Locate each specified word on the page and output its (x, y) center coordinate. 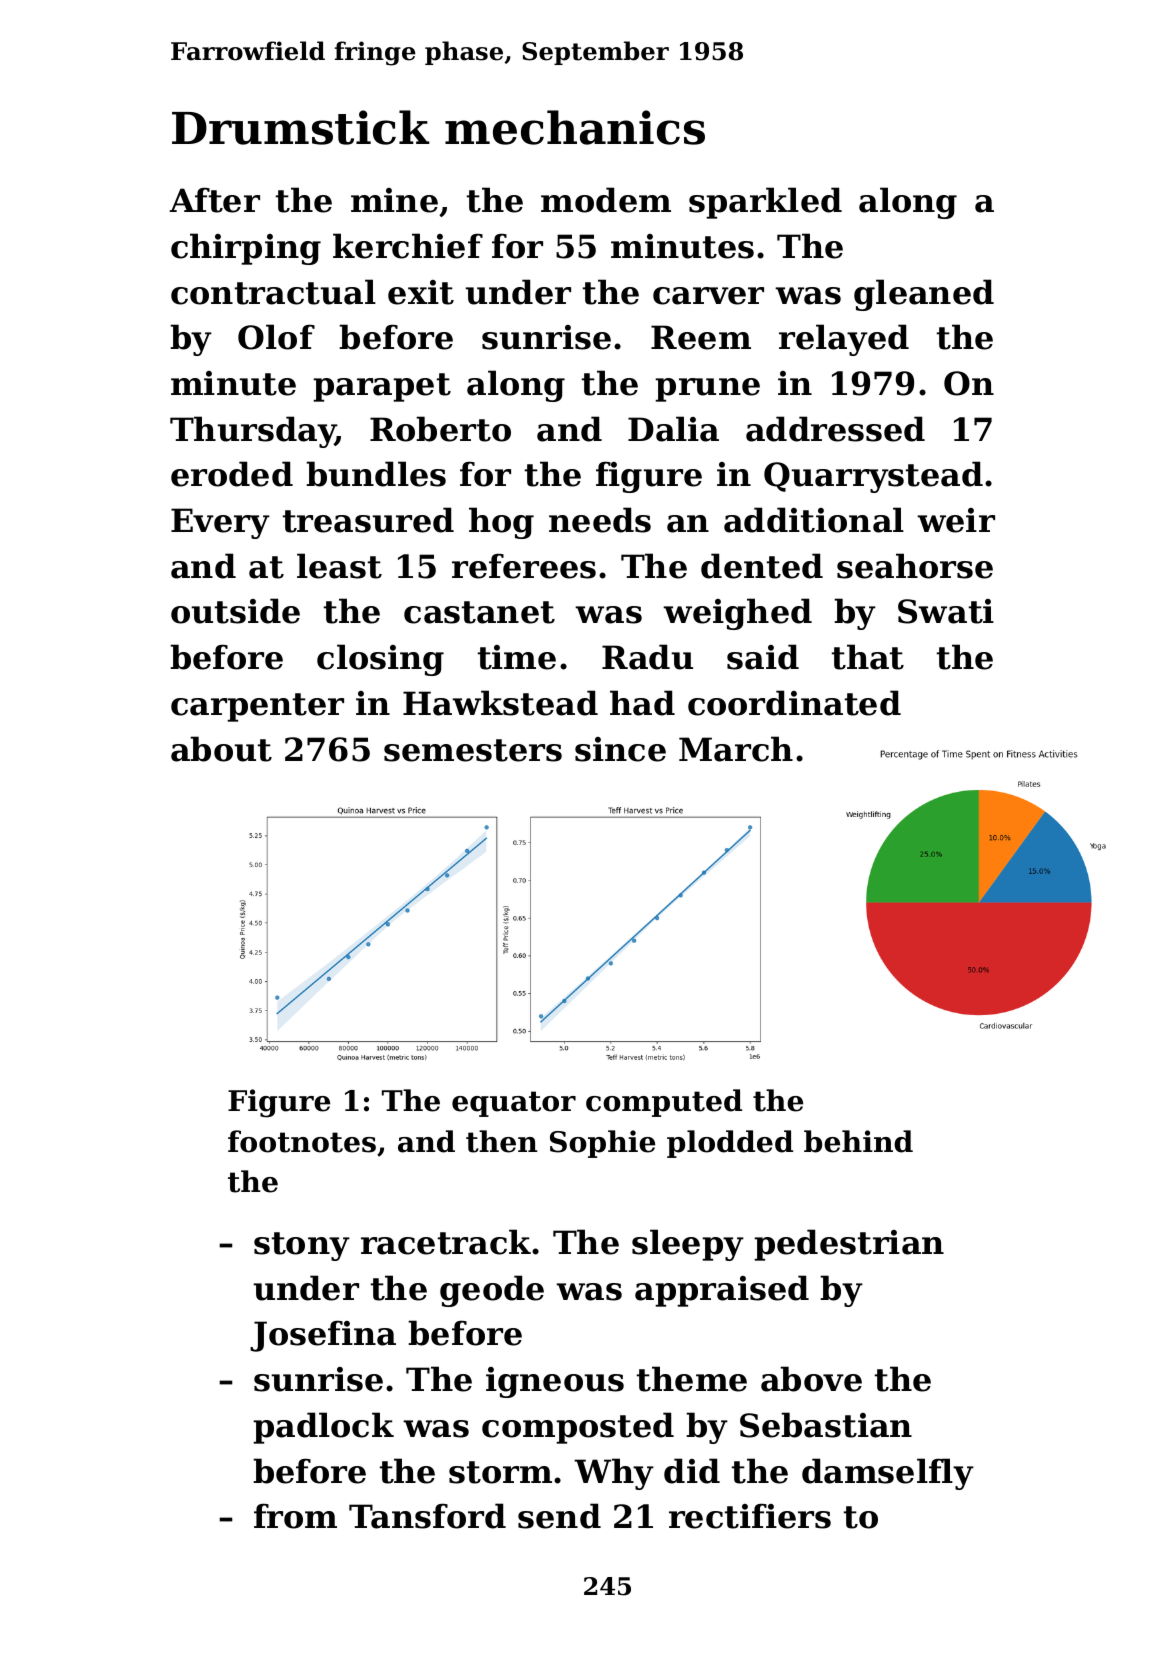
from (295, 1516)
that (868, 657)
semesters (473, 750)
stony (302, 1246)
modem (606, 200)
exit (421, 292)
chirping (246, 249)
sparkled (765, 203)
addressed (835, 429)
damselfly (888, 1474)
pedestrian (849, 1245)
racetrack (446, 1242)
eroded (232, 474)
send (559, 1516)
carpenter (257, 707)
